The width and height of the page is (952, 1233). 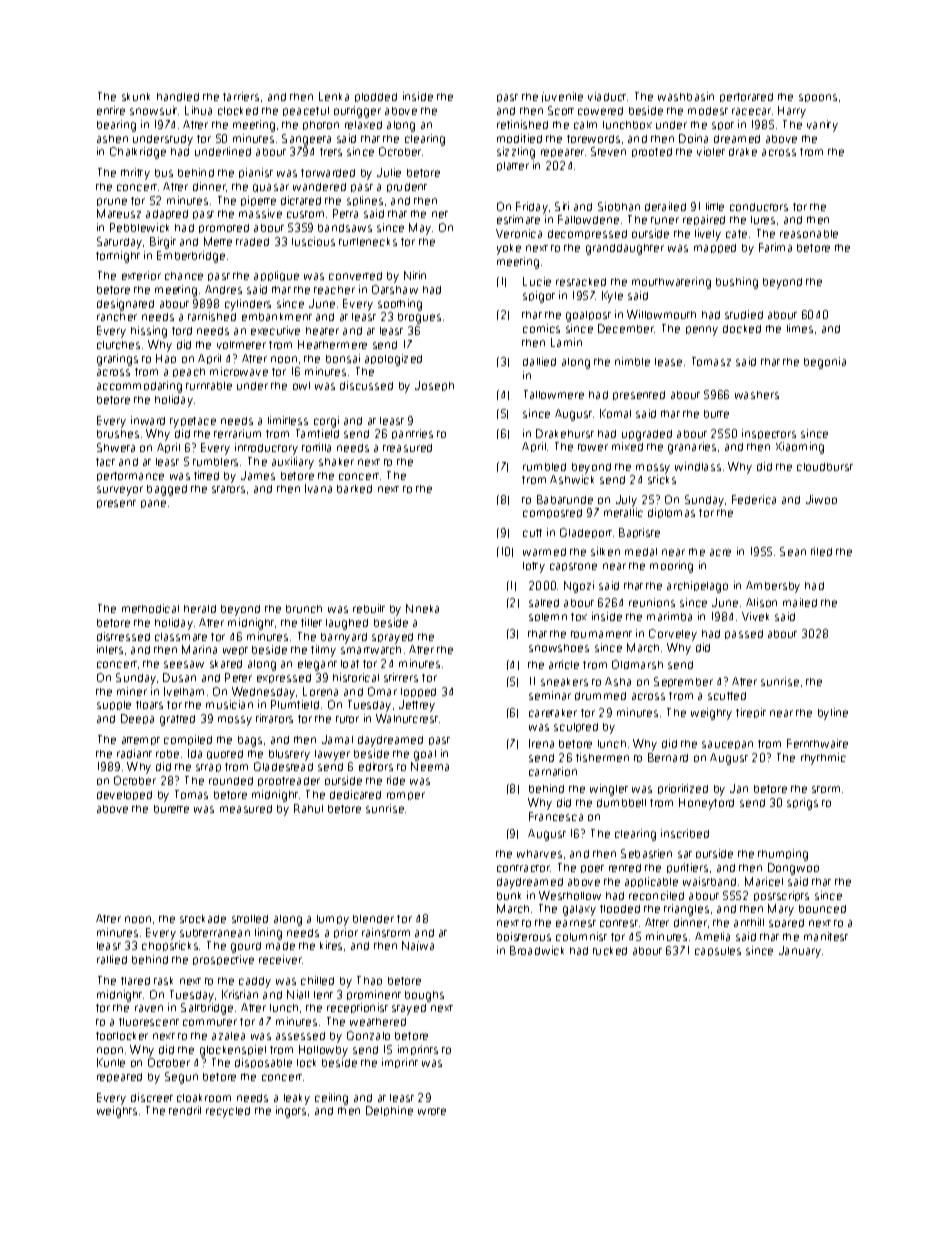 I want to click on pianist, so click(x=256, y=173).
